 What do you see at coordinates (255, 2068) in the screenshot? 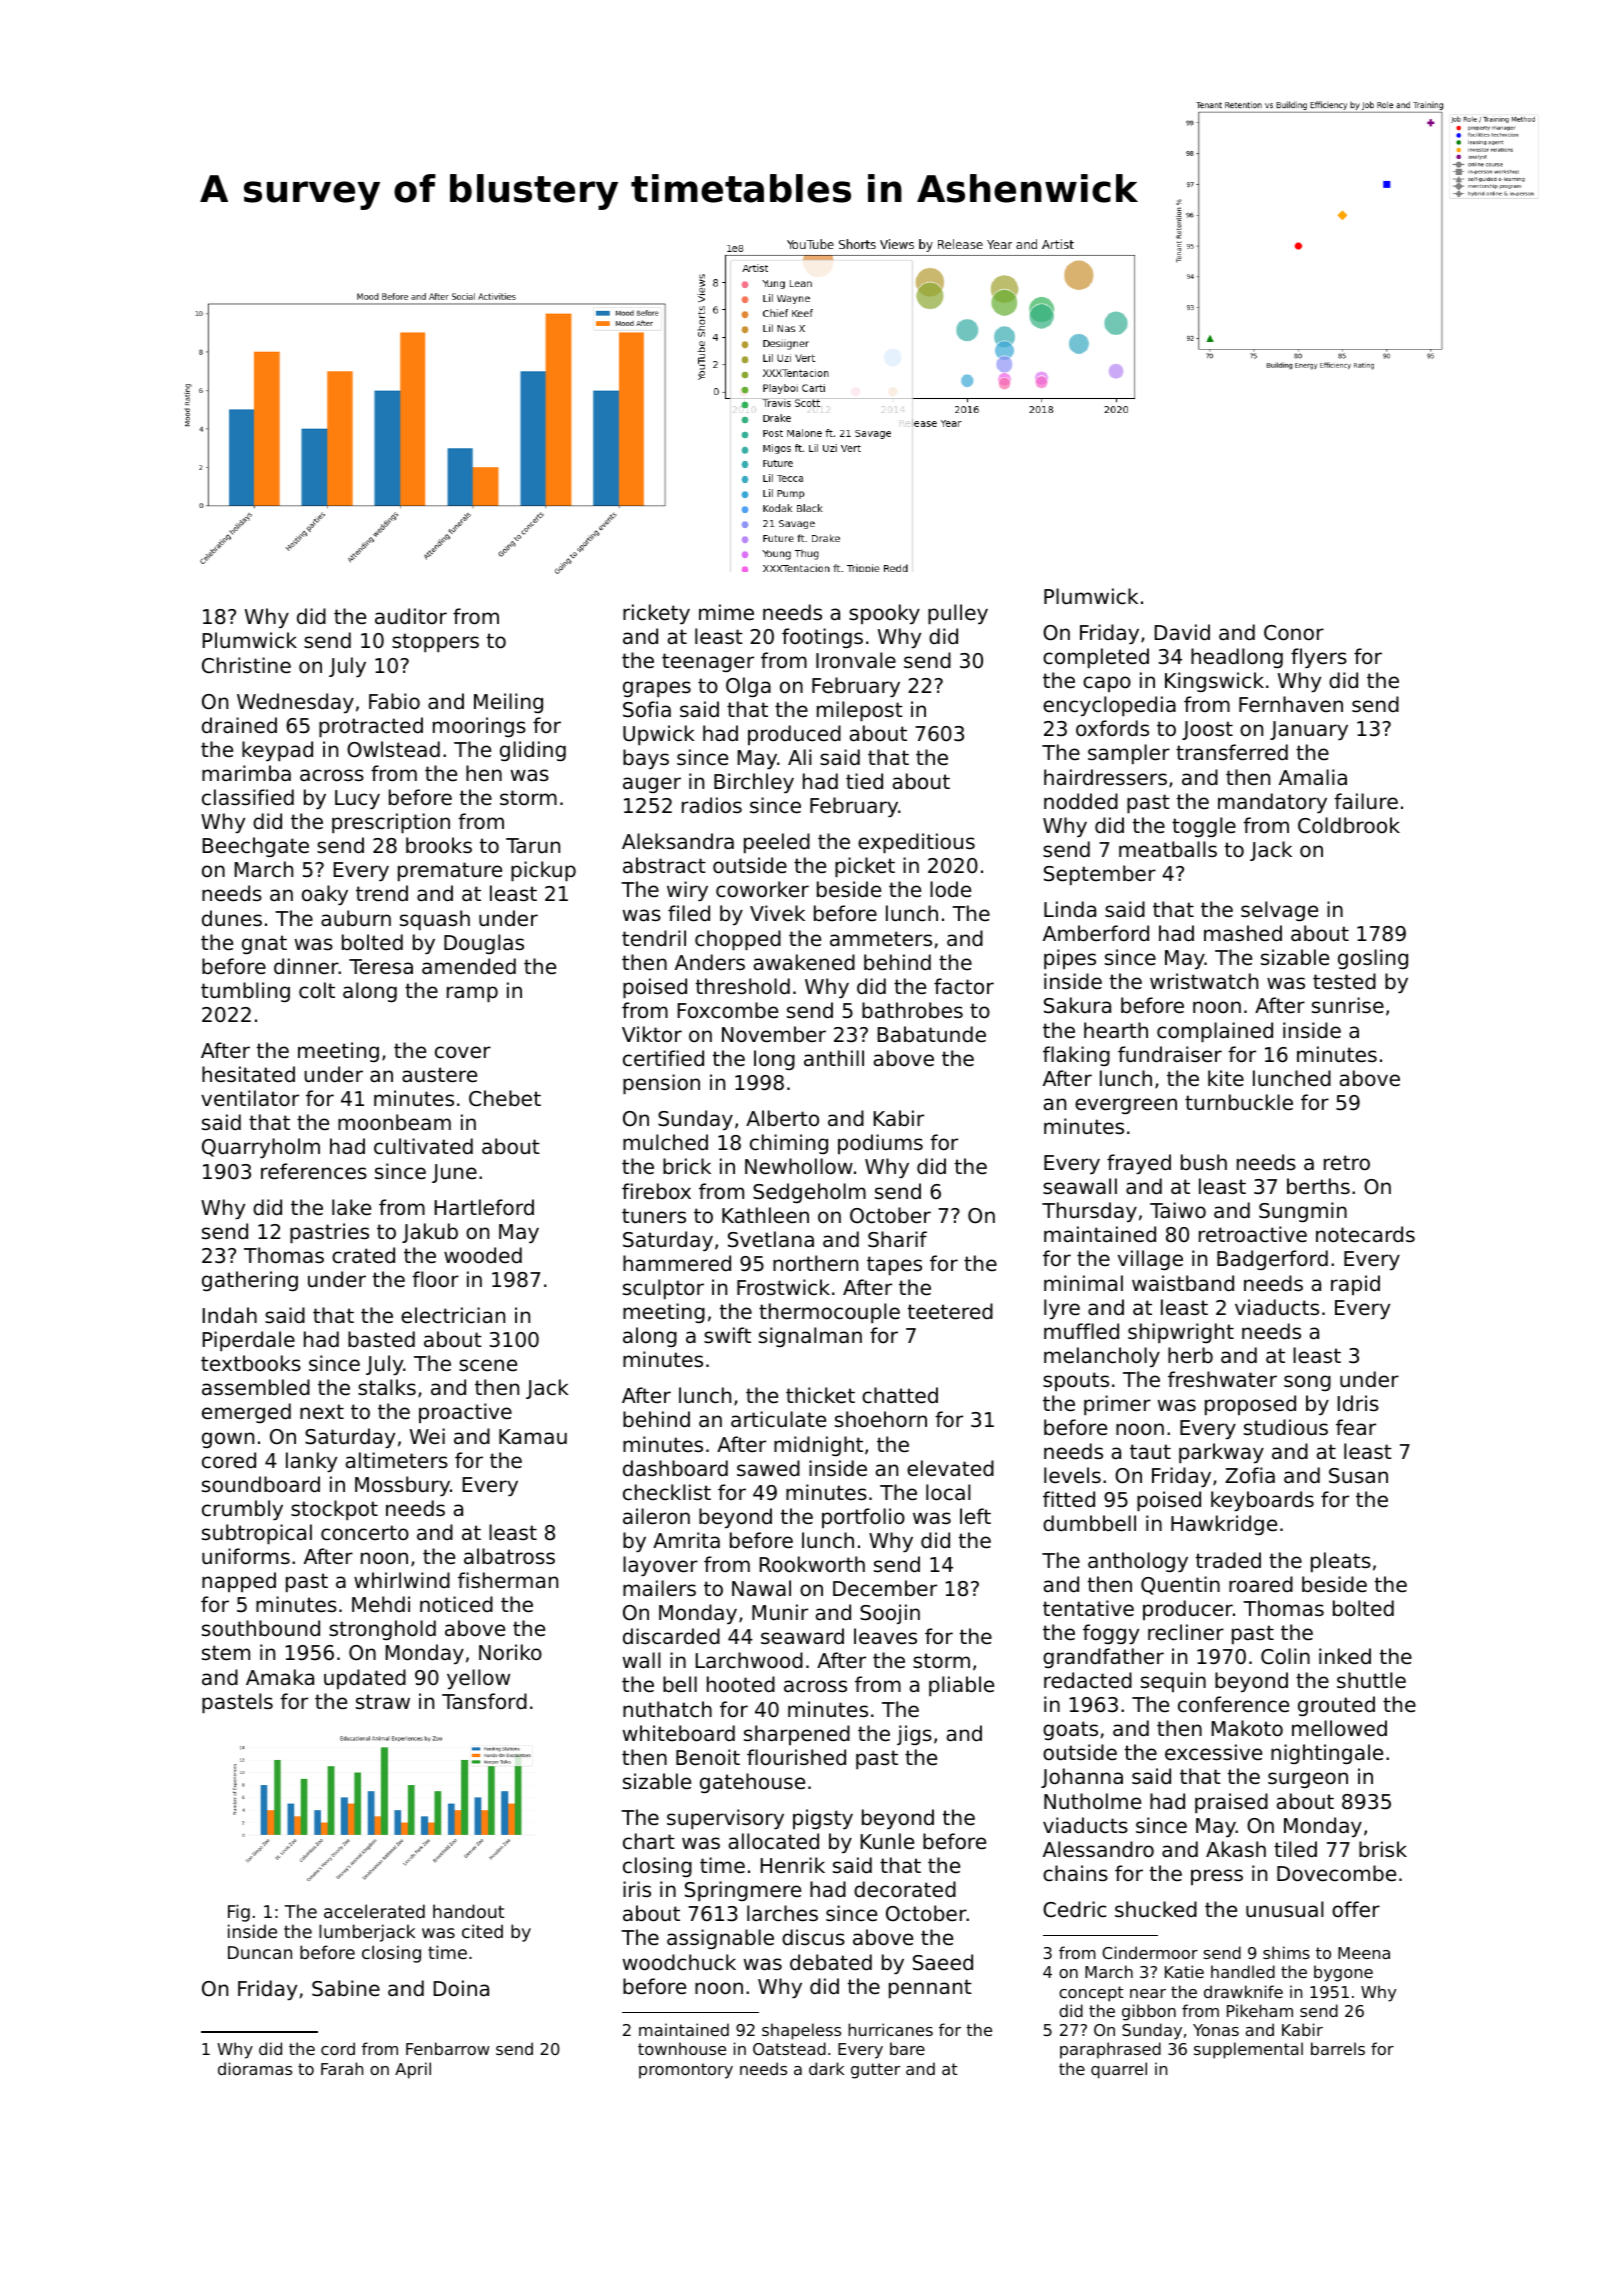
I see `dioramas` at bounding box center [255, 2068].
